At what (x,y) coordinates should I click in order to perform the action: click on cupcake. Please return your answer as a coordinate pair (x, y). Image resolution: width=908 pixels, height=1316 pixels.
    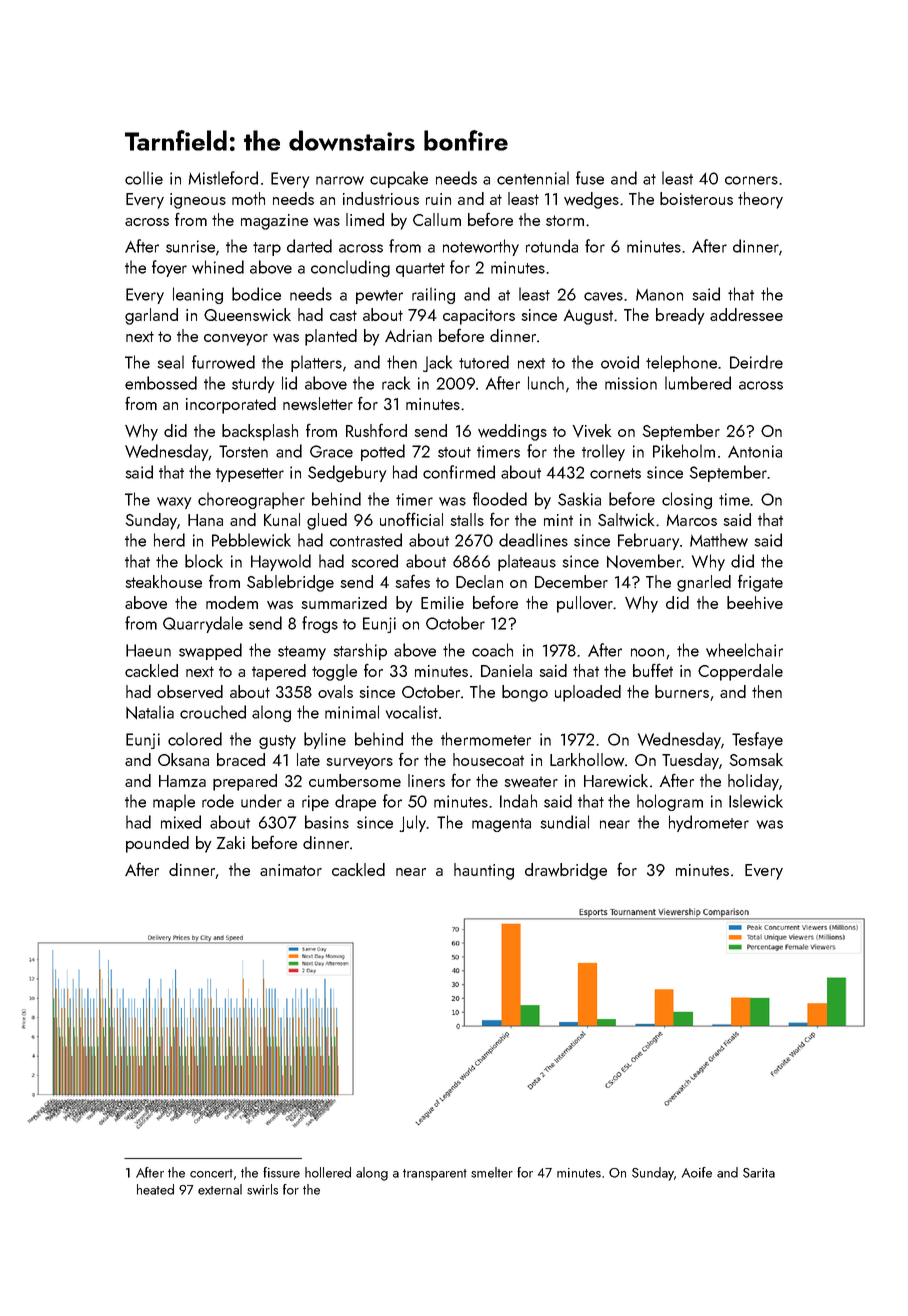
    Looking at the image, I should click on (399, 179).
